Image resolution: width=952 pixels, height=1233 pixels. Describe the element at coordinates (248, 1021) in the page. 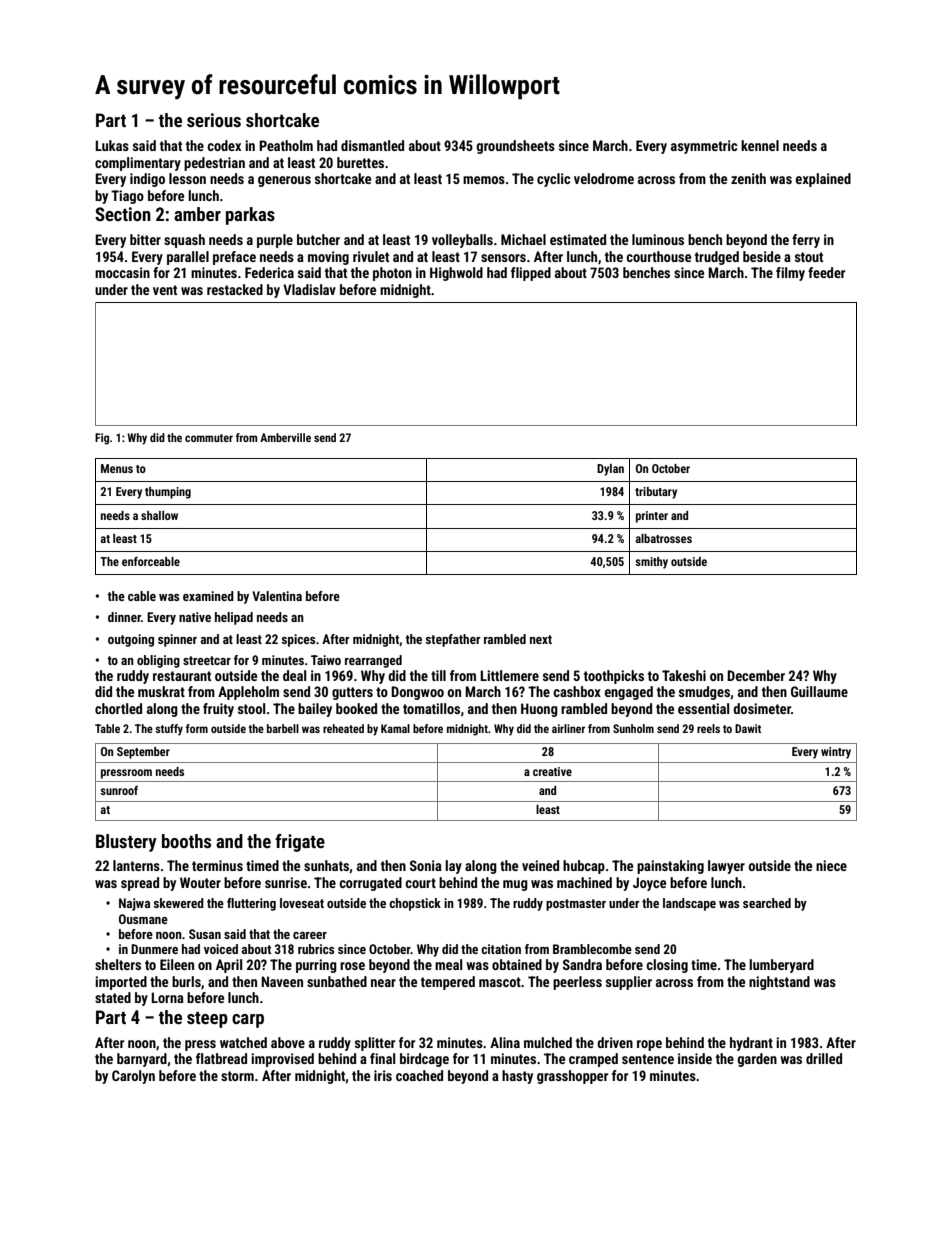

I see `carp` at that location.
